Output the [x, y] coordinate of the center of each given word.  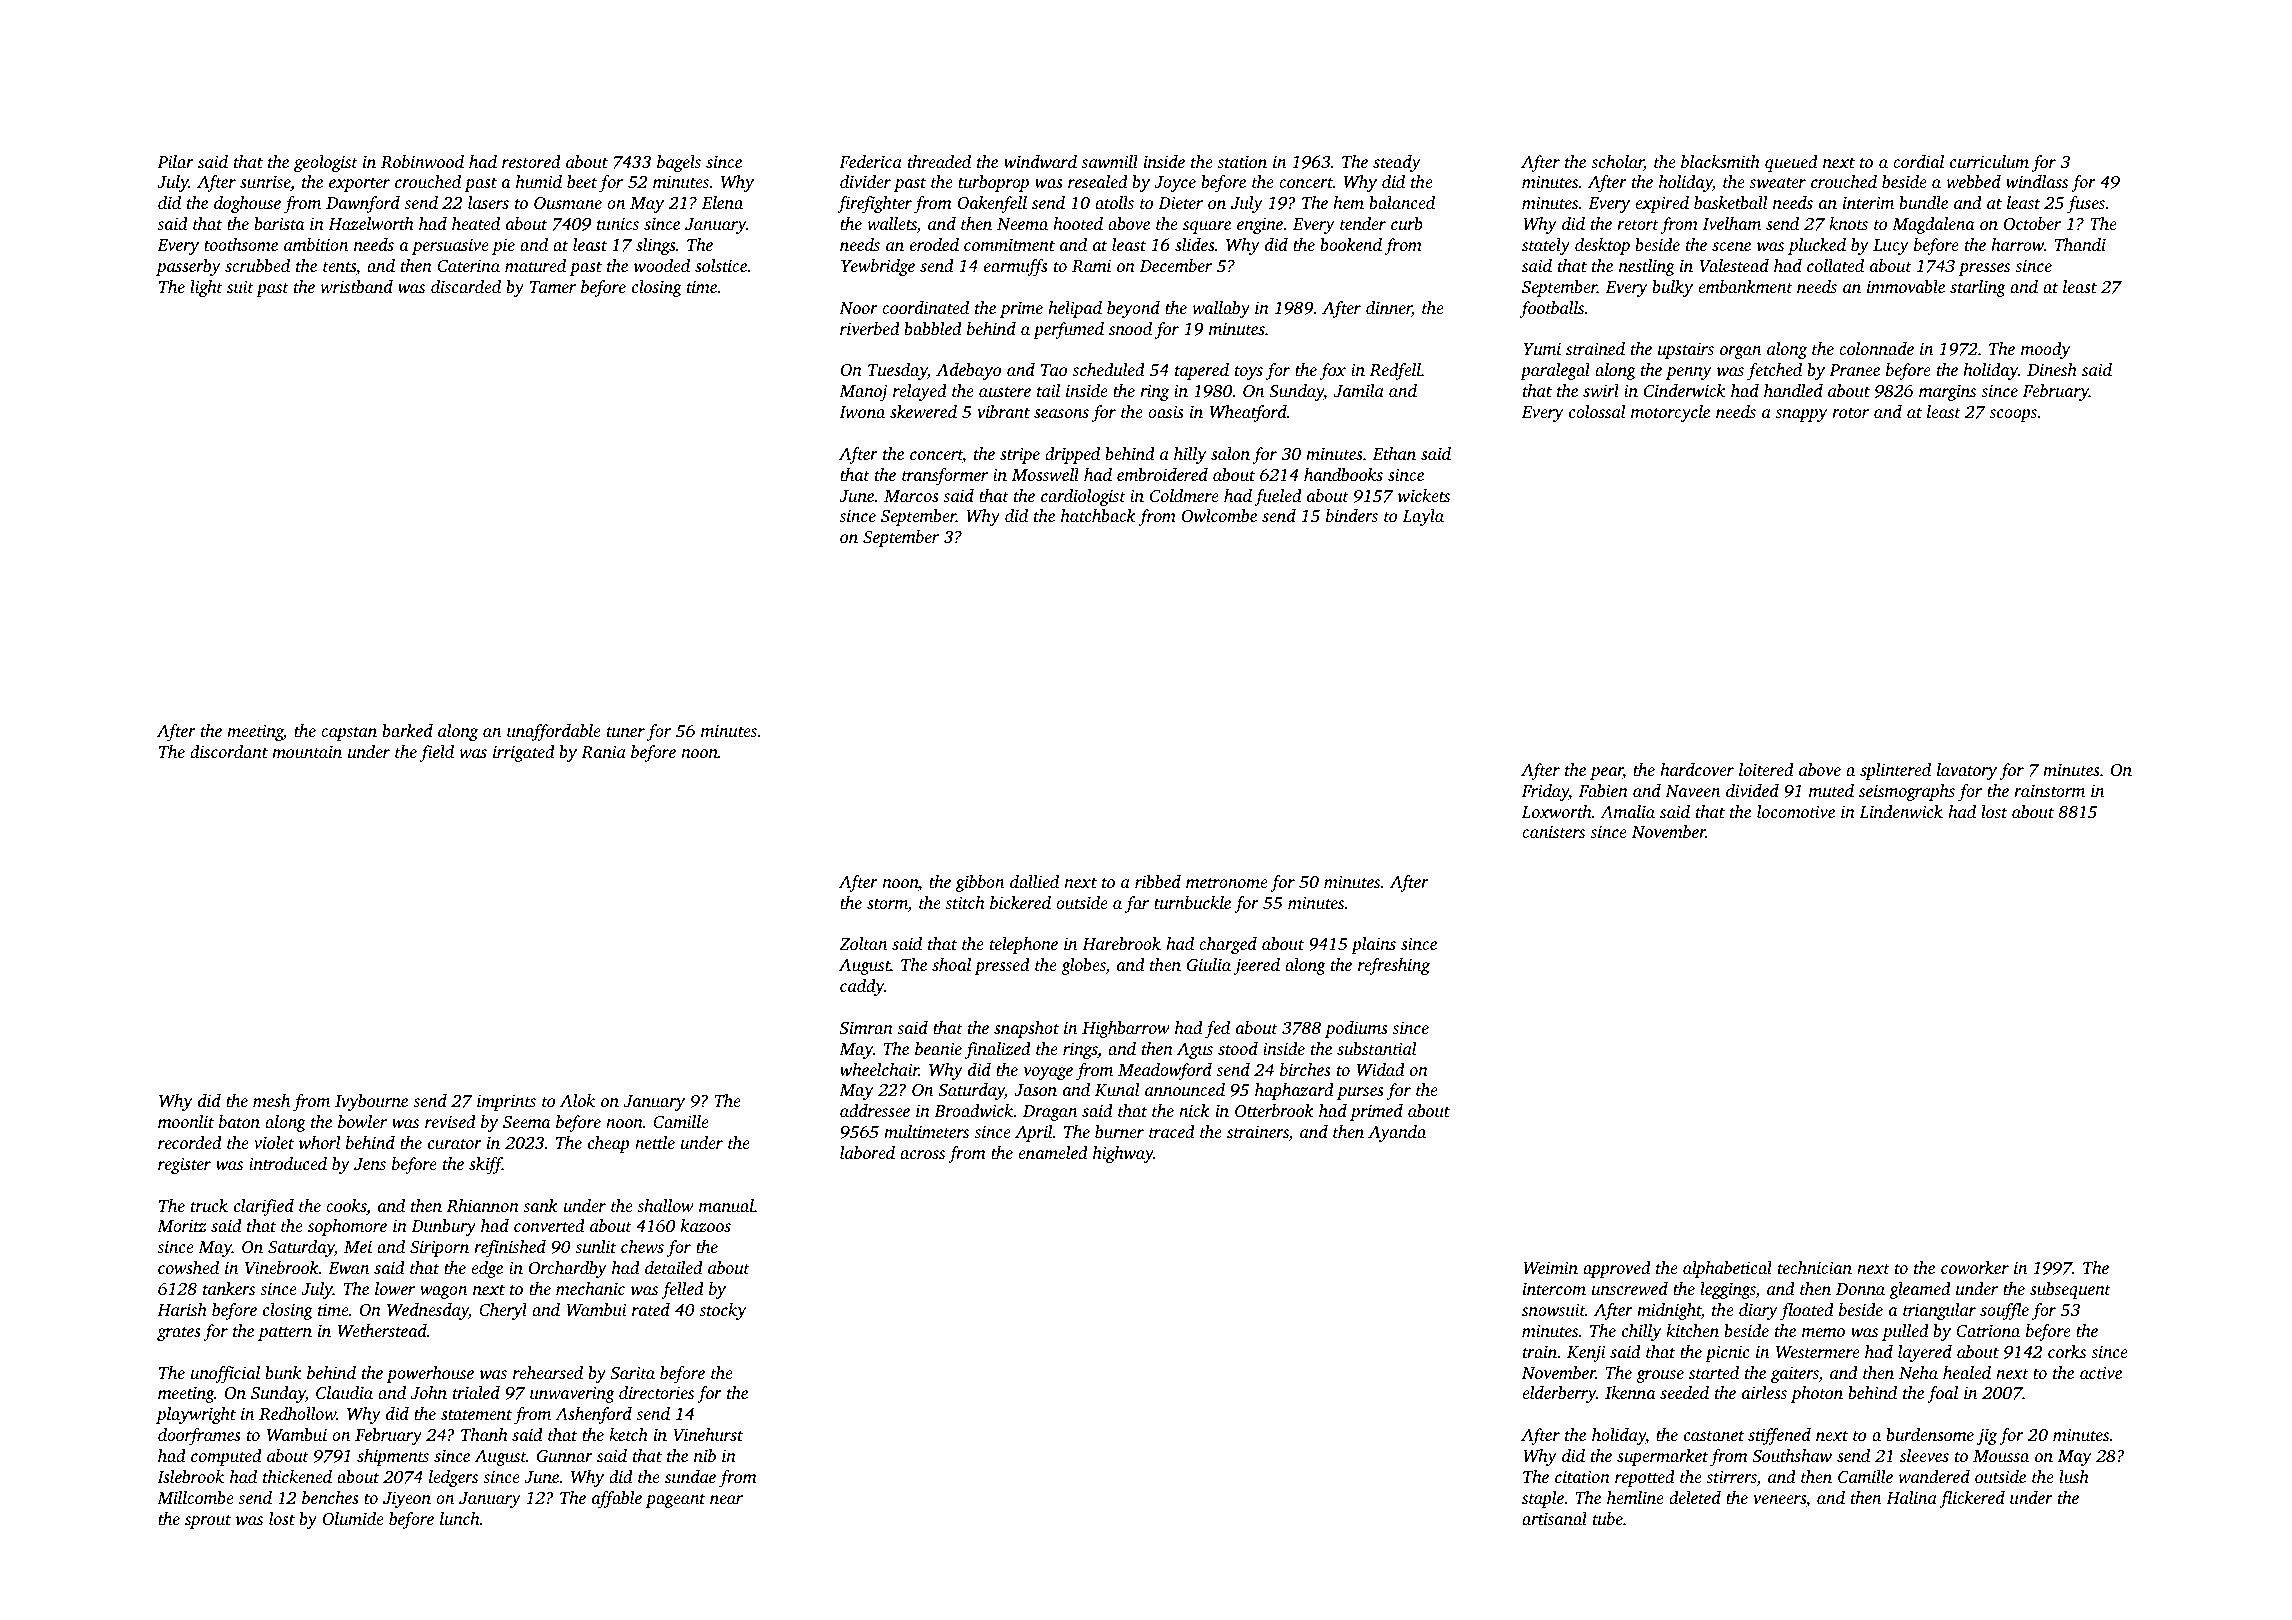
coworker [1975, 1267]
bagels [679, 163]
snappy [1801, 415]
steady [1397, 163]
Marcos [911, 496]
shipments [393, 1457]
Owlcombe [1219, 516]
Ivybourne [371, 1102]
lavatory [1967, 771]
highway [1123, 1154]
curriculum [1989, 161]
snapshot [1026, 1029]
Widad [1381, 1070]
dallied [1034, 881]
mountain [307, 751]
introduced [288, 1163]
